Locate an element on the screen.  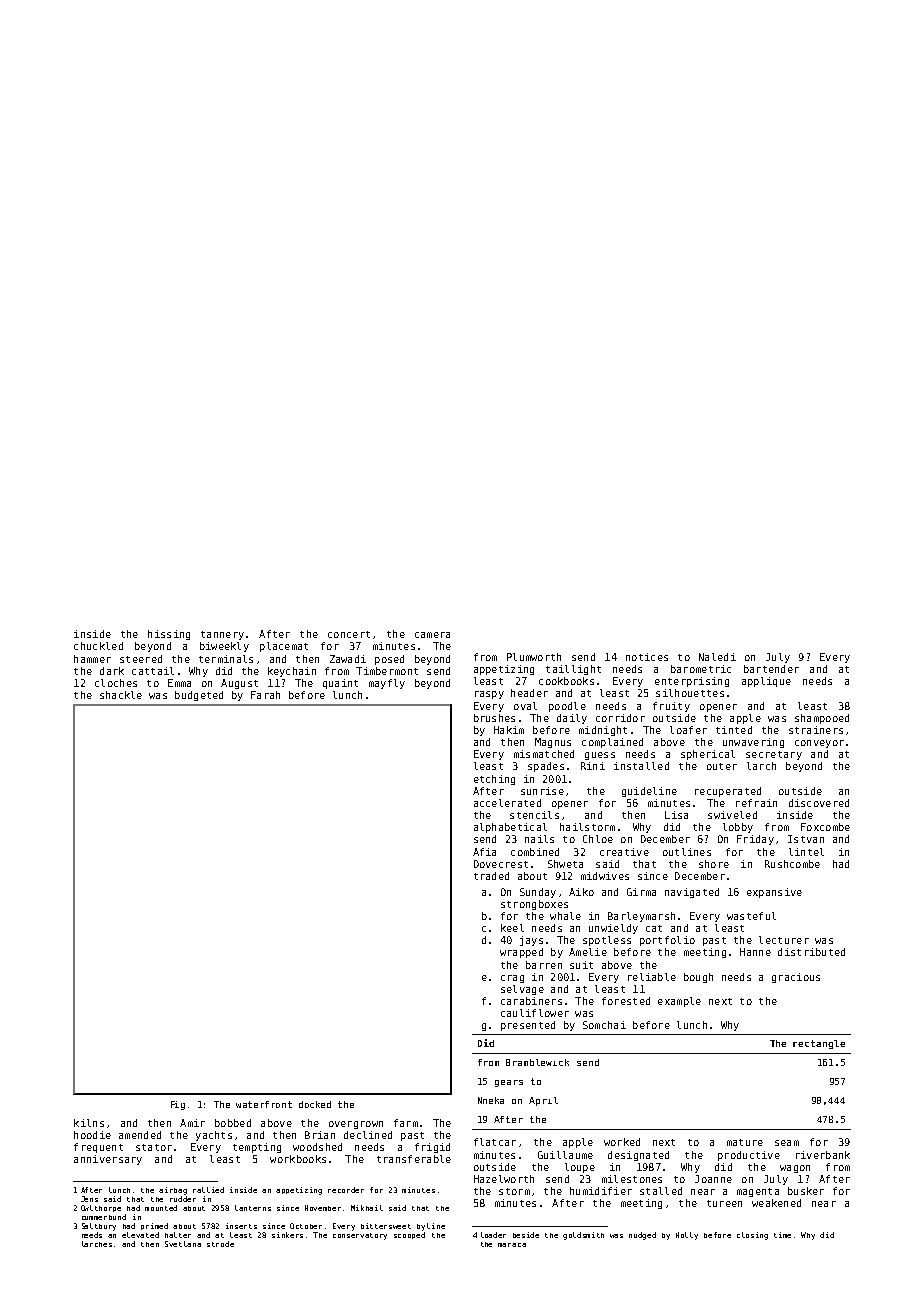
maraca is located at coordinates (512, 1245).
